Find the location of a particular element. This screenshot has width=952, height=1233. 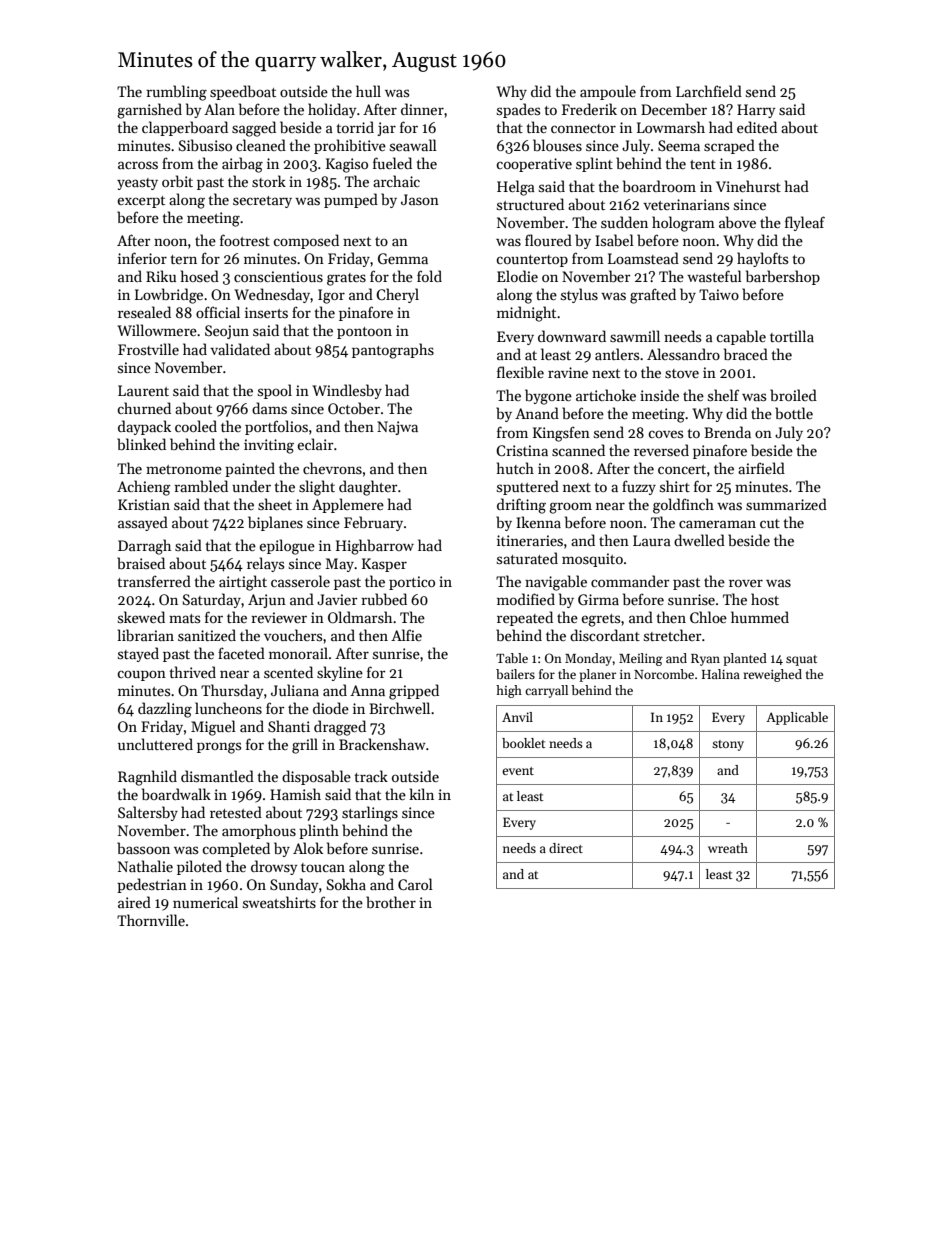

Saturday is located at coordinates (212, 600).
